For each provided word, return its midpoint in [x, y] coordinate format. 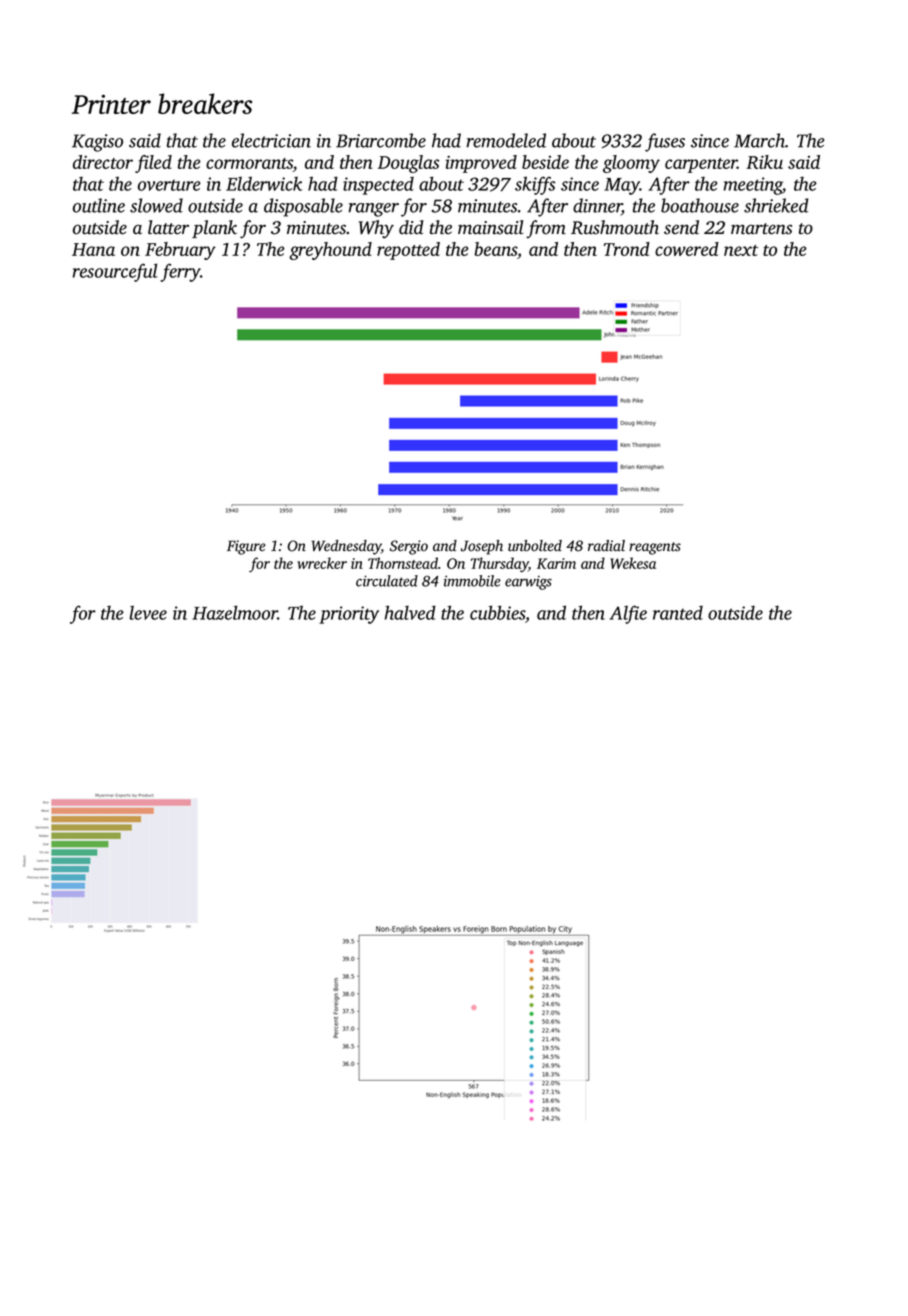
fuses [665, 142]
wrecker [322, 563]
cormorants [249, 165]
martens [761, 229]
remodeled [506, 140]
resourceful [115, 272]
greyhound [330, 251]
